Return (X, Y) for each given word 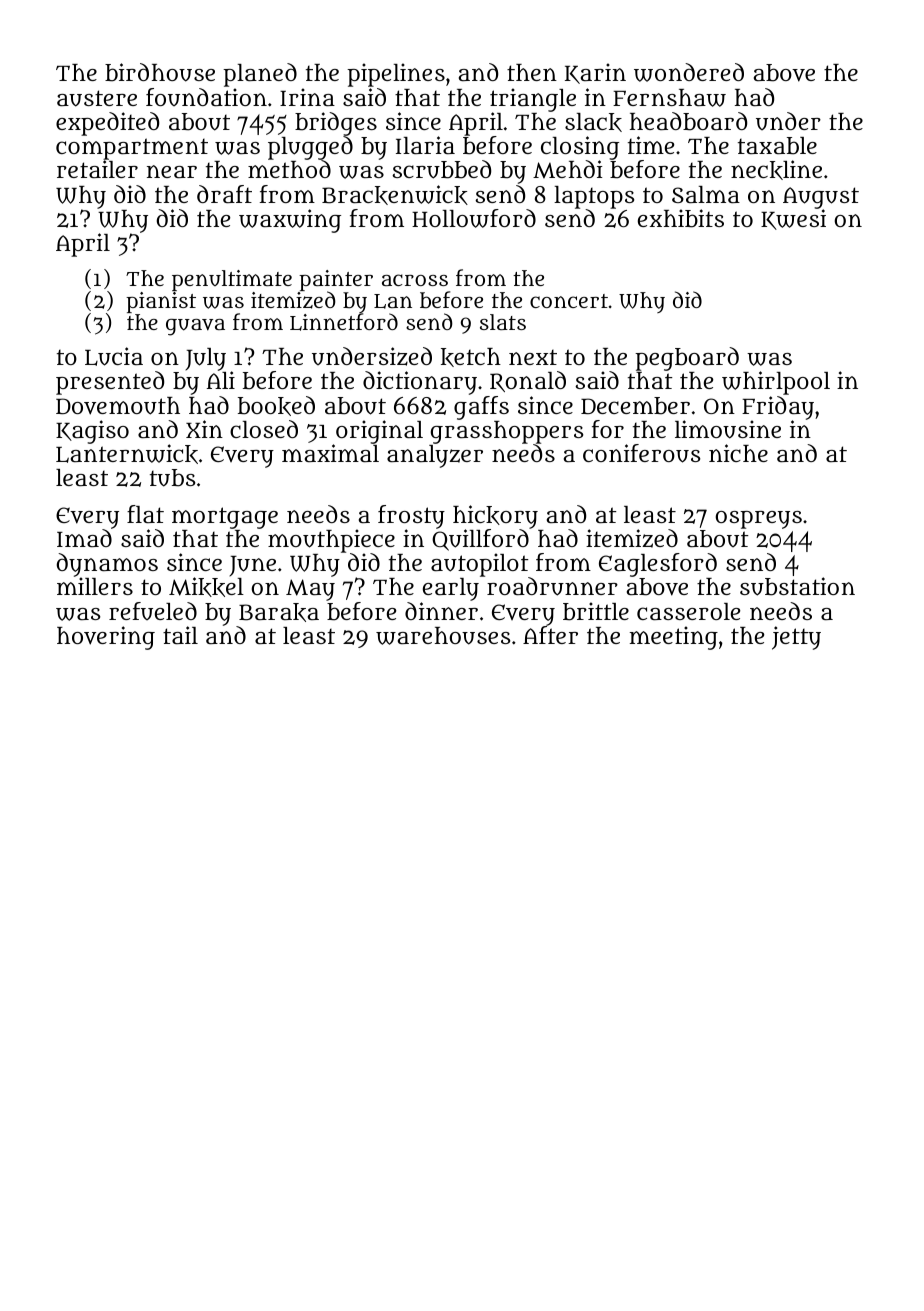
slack (593, 122)
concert (569, 301)
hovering (106, 638)
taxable (777, 146)
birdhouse (160, 72)
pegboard (687, 359)
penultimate (232, 281)
